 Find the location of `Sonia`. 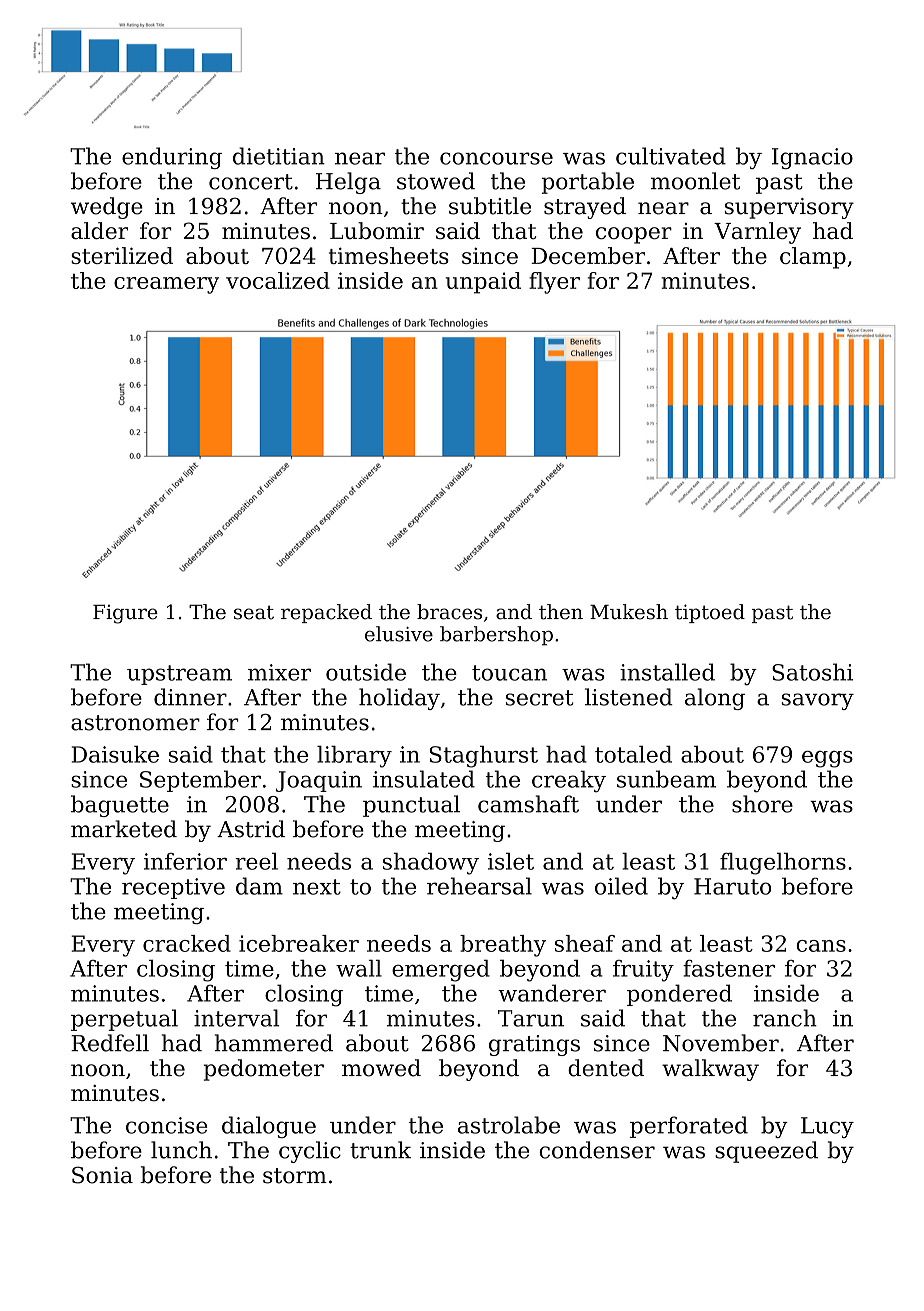

Sonia is located at coordinates (102, 1175).
